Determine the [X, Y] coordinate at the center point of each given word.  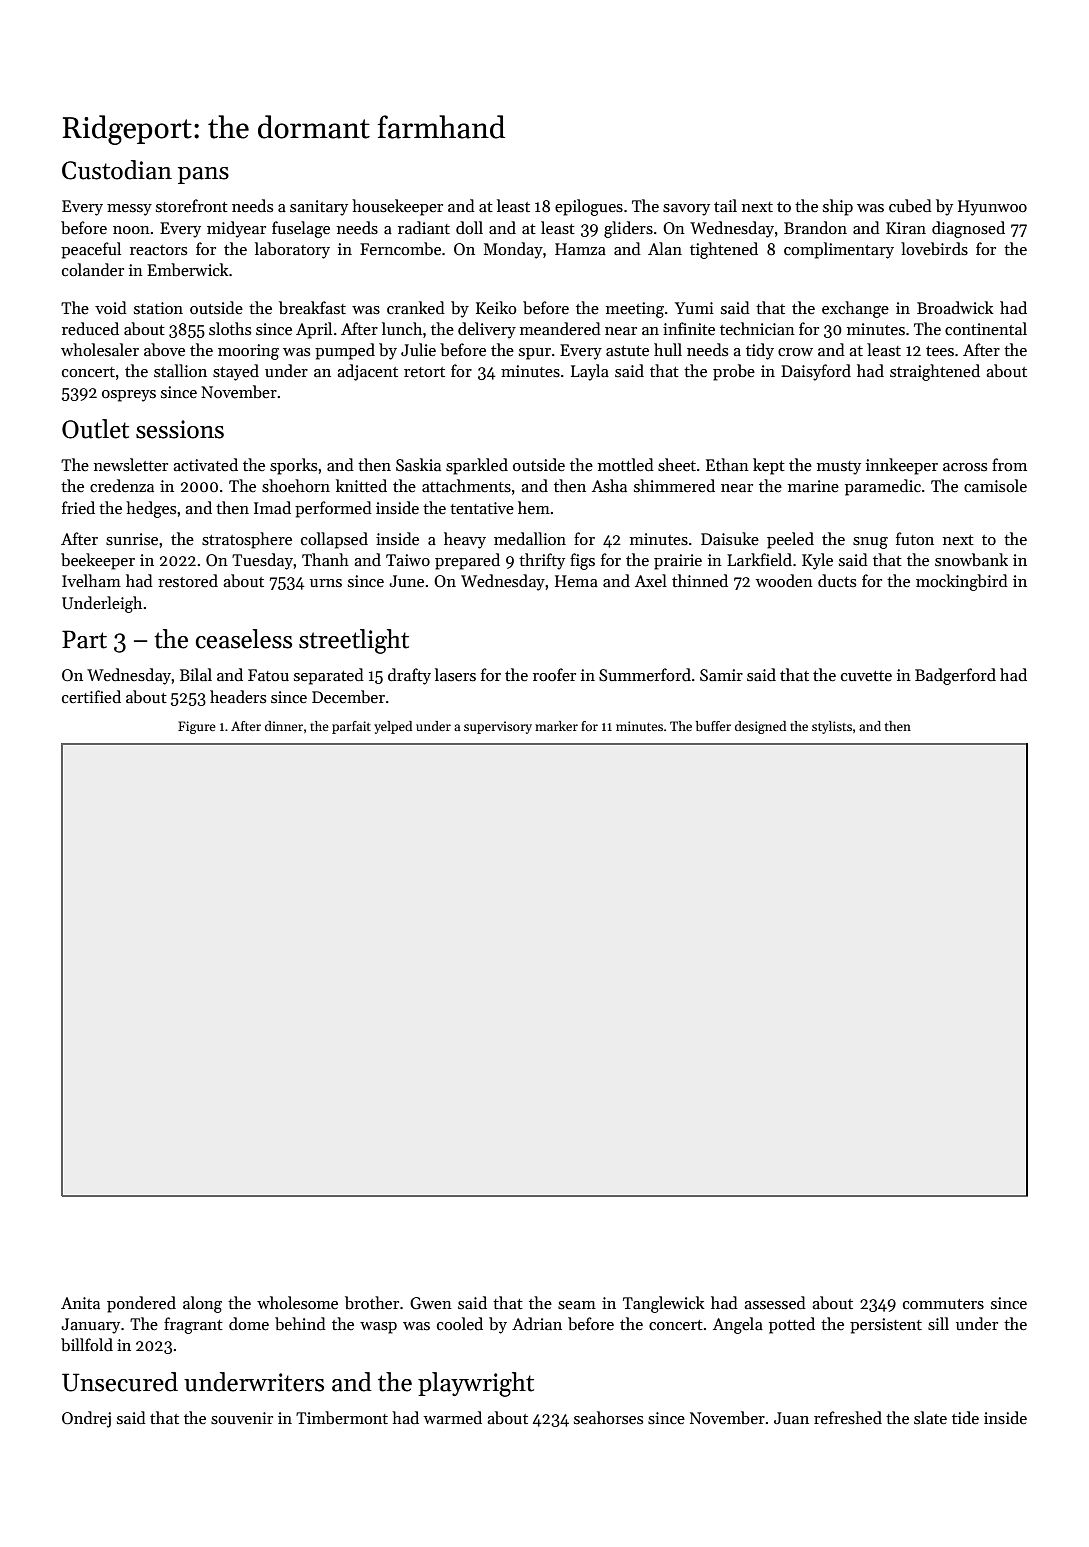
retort [424, 372]
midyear [236, 229]
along [202, 1304]
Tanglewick [664, 1304]
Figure [197, 727]
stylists [832, 727]
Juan [791, 1418]
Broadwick [955, 307]
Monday [513, 250]
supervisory [498, 727]
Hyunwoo [992, 208]
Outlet [95, 429]
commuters [943, 1304]
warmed [453, 1417]
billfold [87, 1344]
